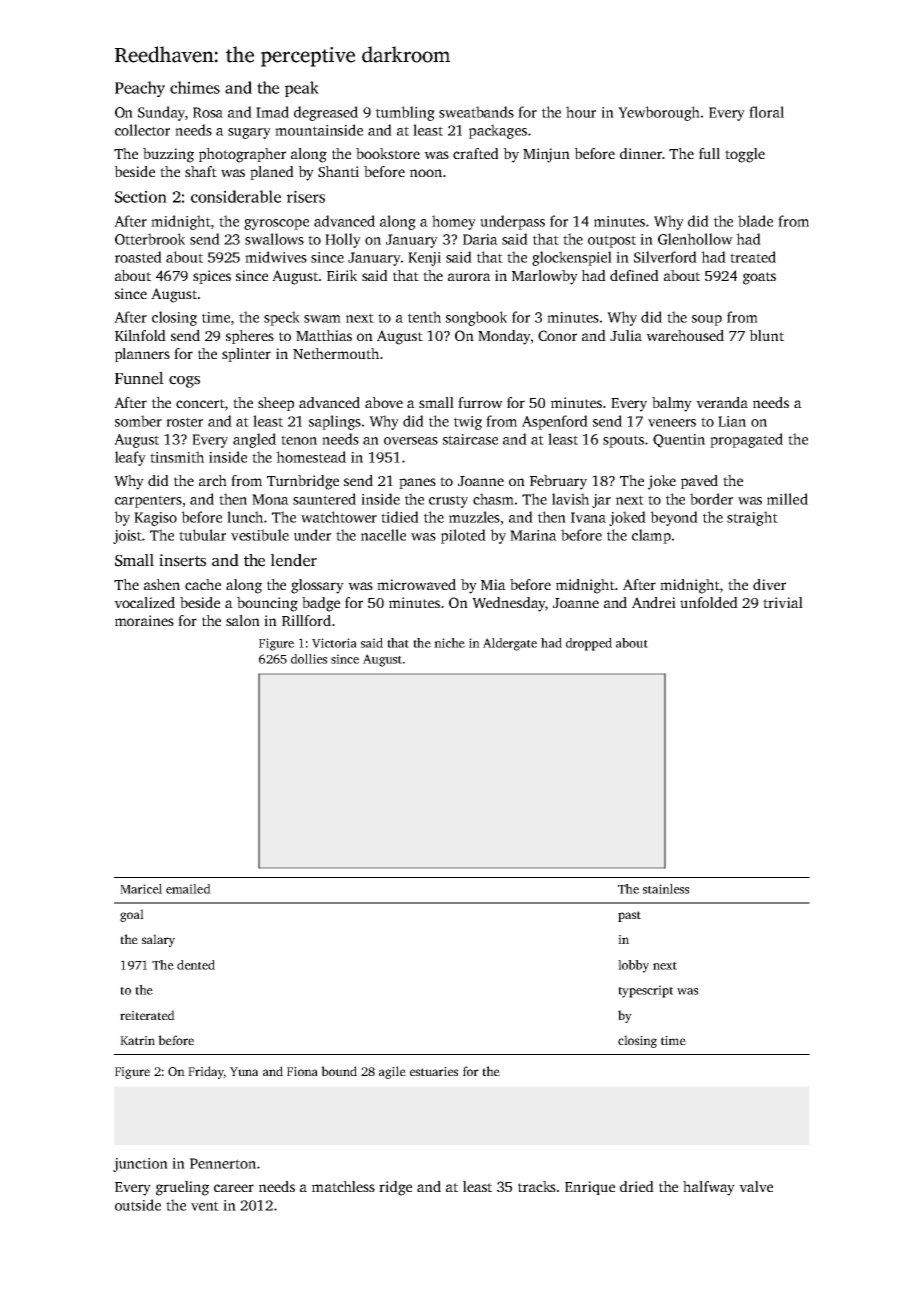 Image resolution: width=924 pixels, height=1308 pixels. What do you see at coordinates (309, 659) in the screenshot?
I see `dollies` at bounding box center [309, 659].
